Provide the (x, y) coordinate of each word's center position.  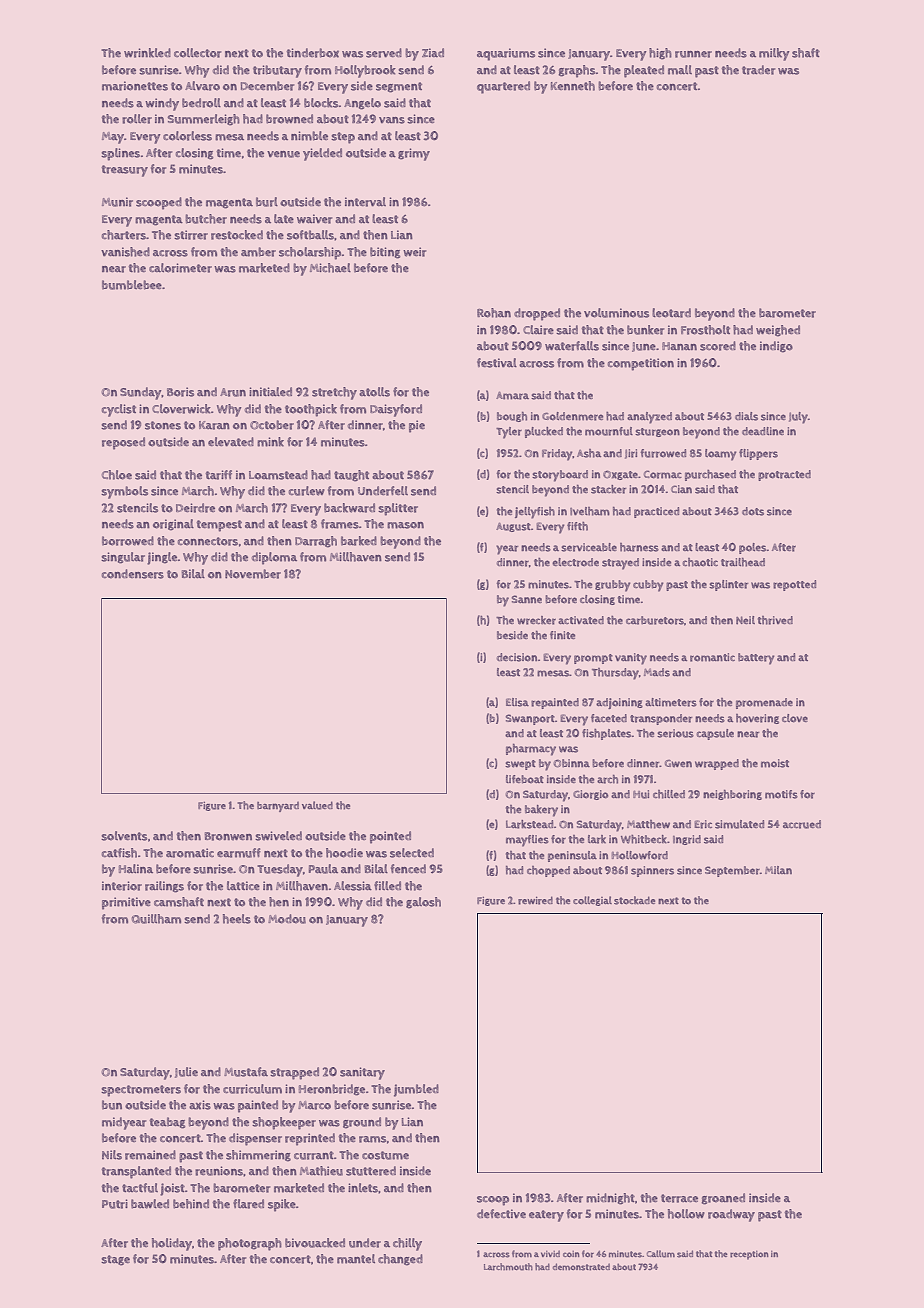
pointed (390, 837)
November (253, 574)
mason (405, 525)
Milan (778, 870)
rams (372, 1139)
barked (359, 541)
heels (237, 919)
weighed (778, 331)
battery (756, 659)
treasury (124, 171)
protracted (784, 475)
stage (115, 1260)
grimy (414, 154)
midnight (610, 1199)
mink (270, 442)
